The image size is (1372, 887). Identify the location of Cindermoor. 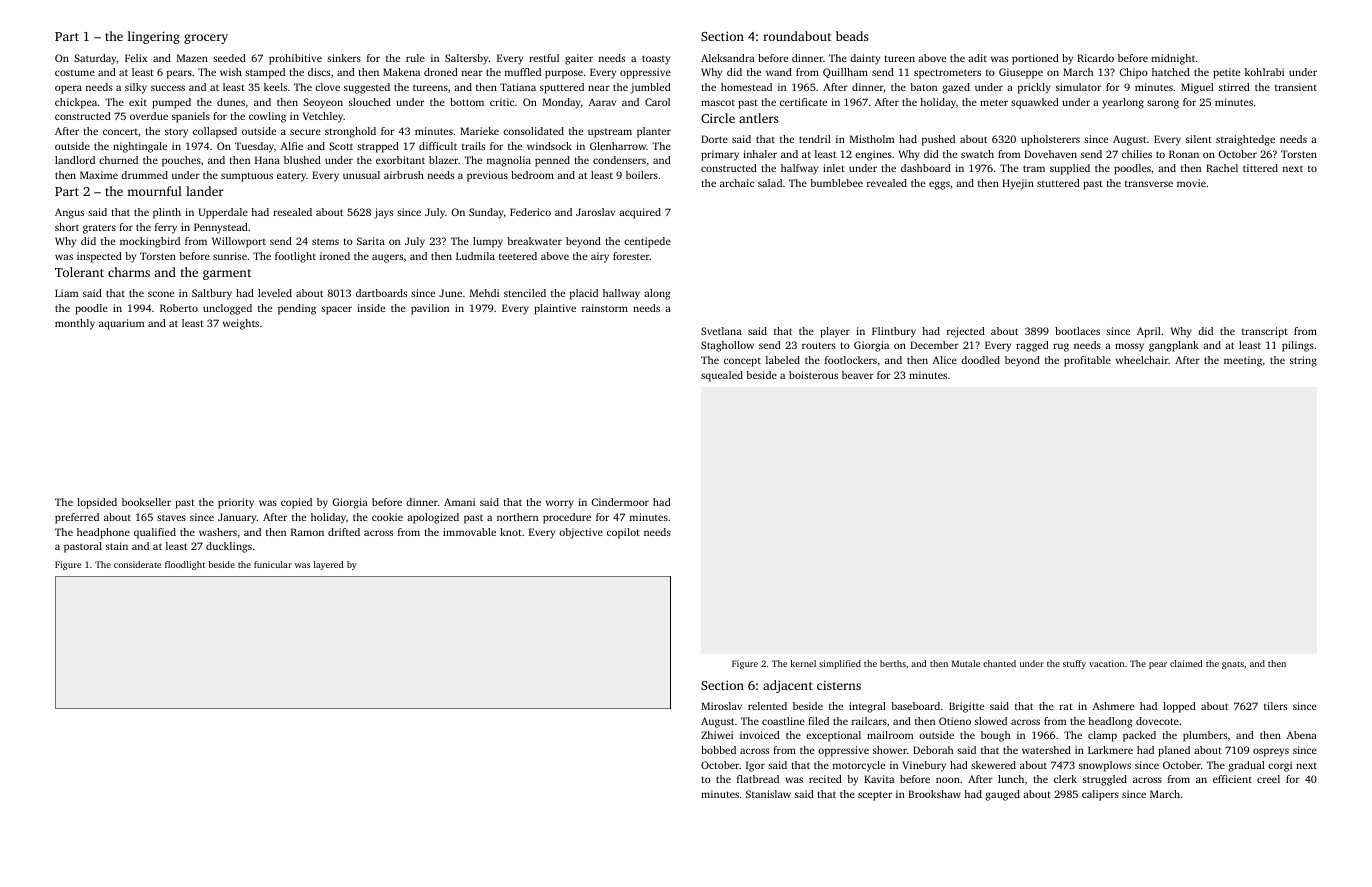
(620, 502).
